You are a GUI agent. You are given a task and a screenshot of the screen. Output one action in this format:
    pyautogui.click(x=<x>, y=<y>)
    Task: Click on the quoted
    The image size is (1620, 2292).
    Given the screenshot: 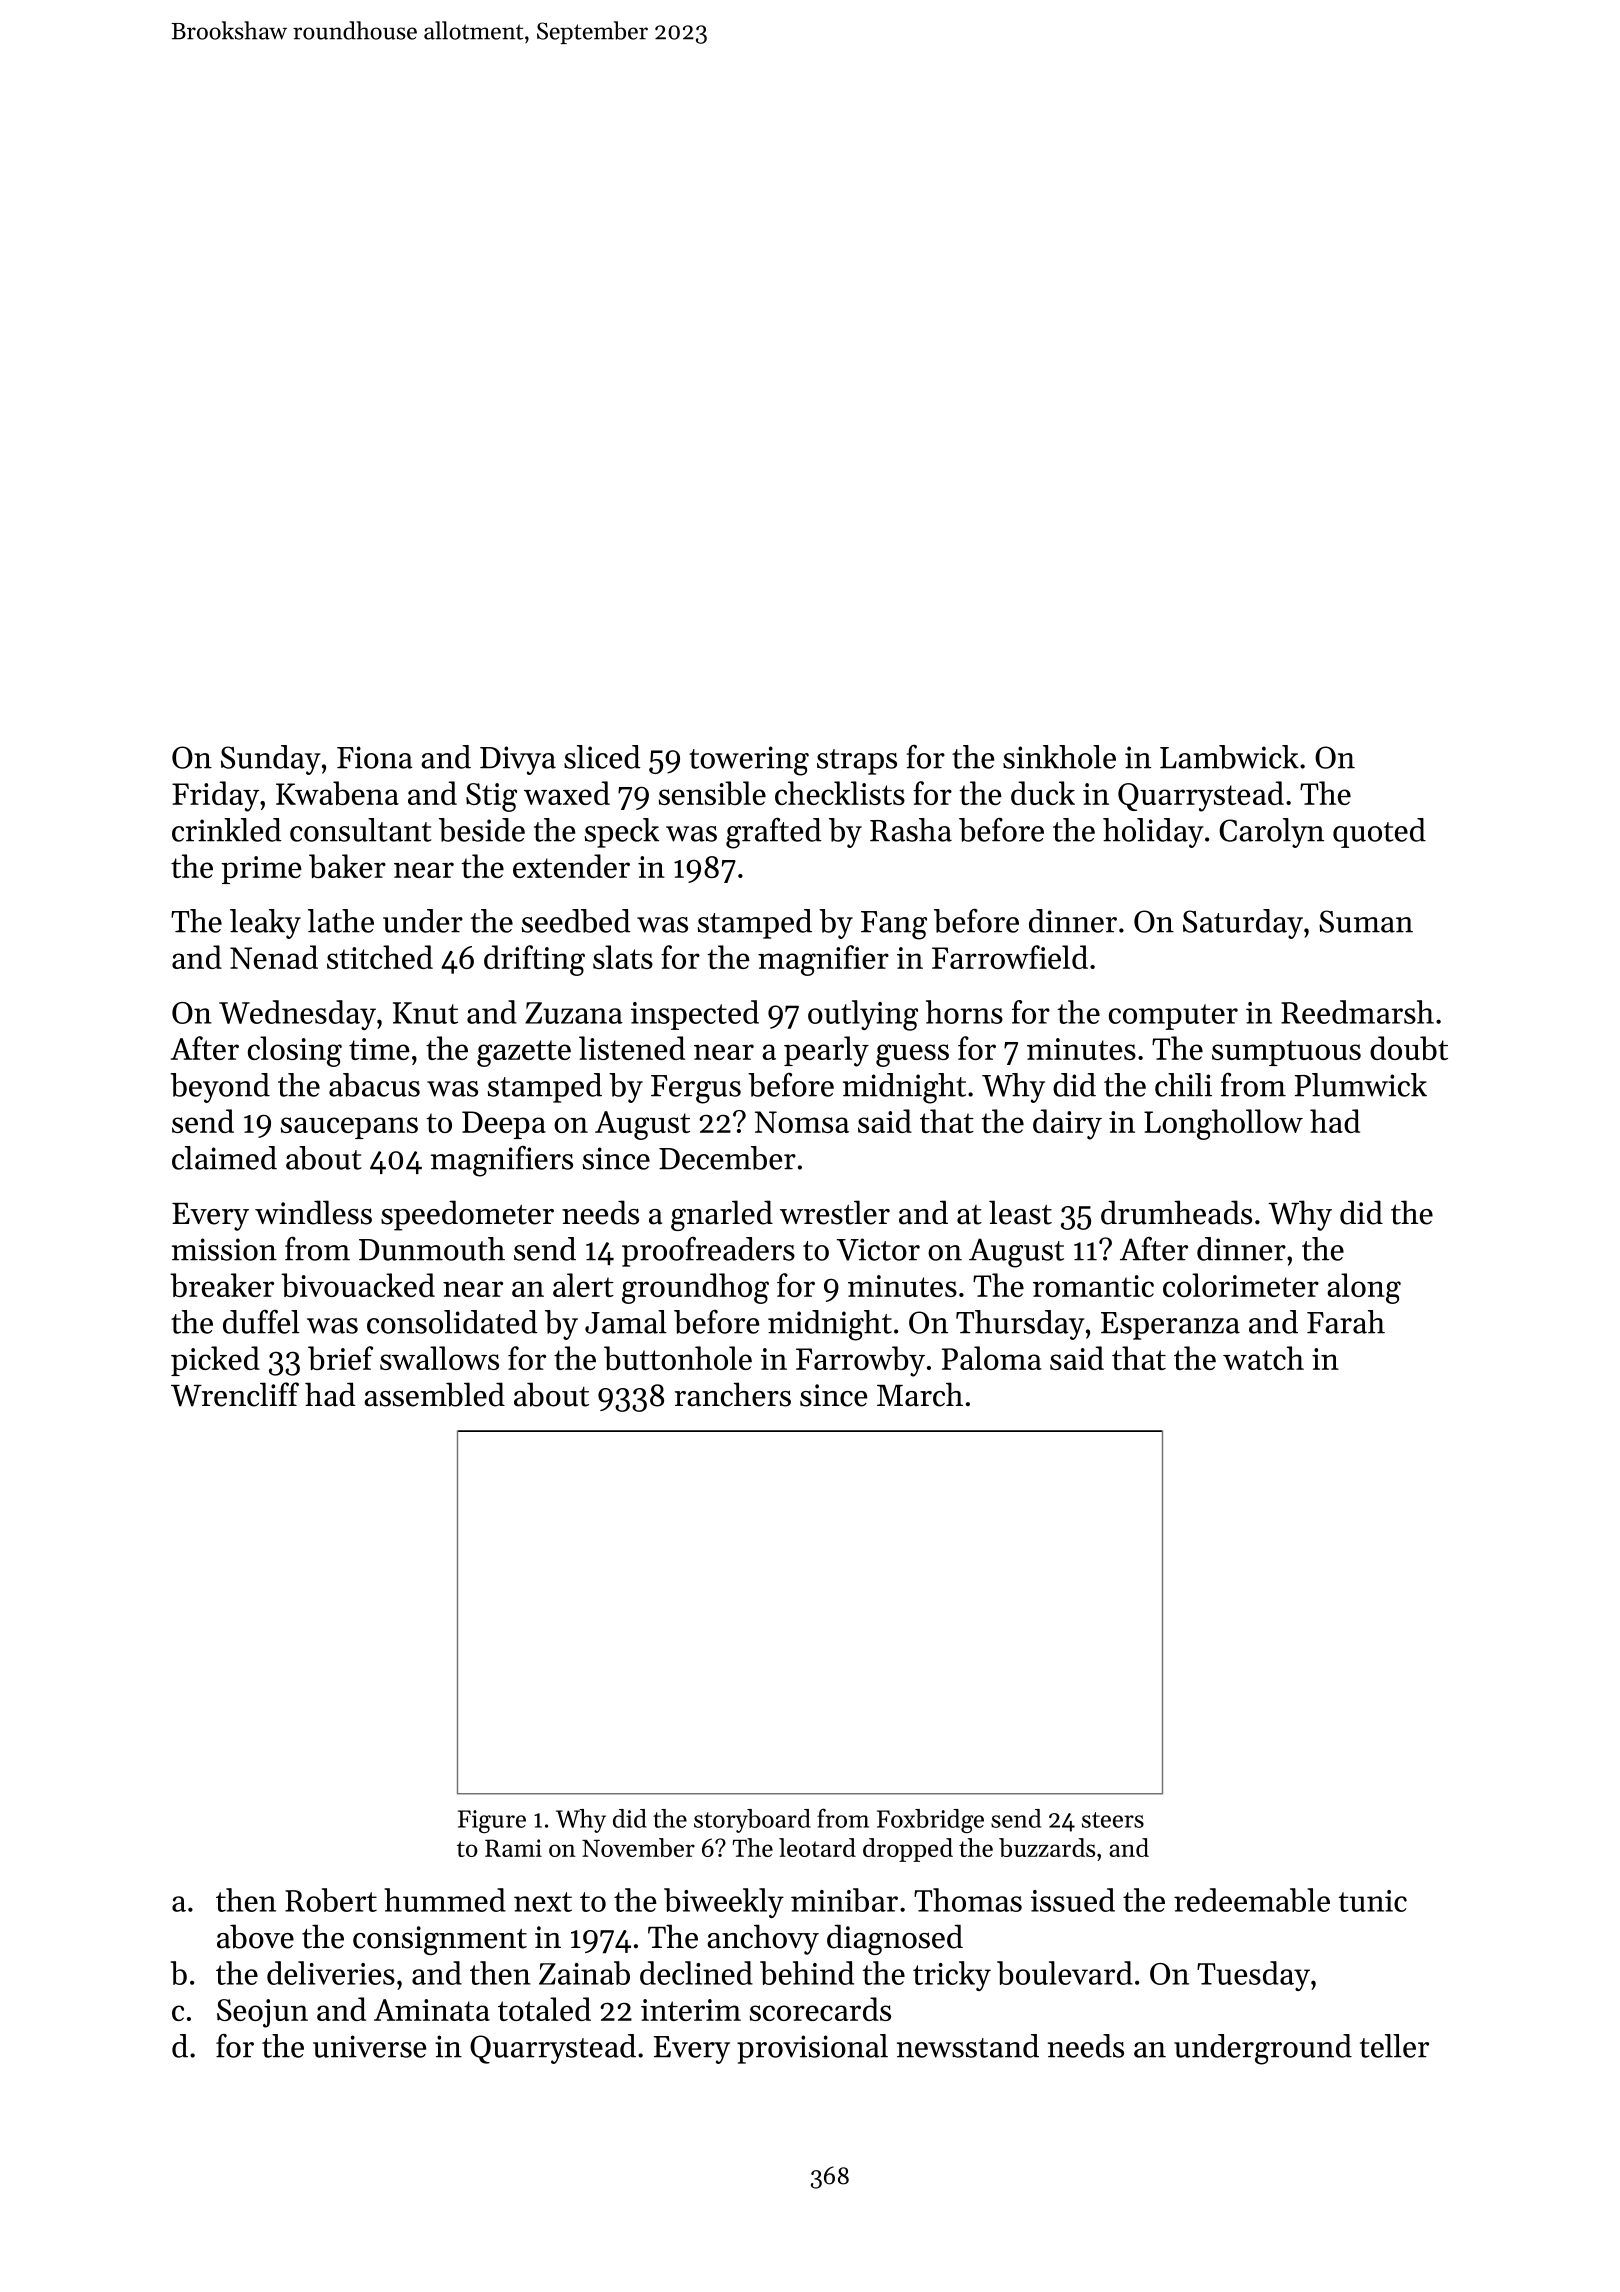 What is the action you would take?
    pyautogui.click(x=1379, y=833)
